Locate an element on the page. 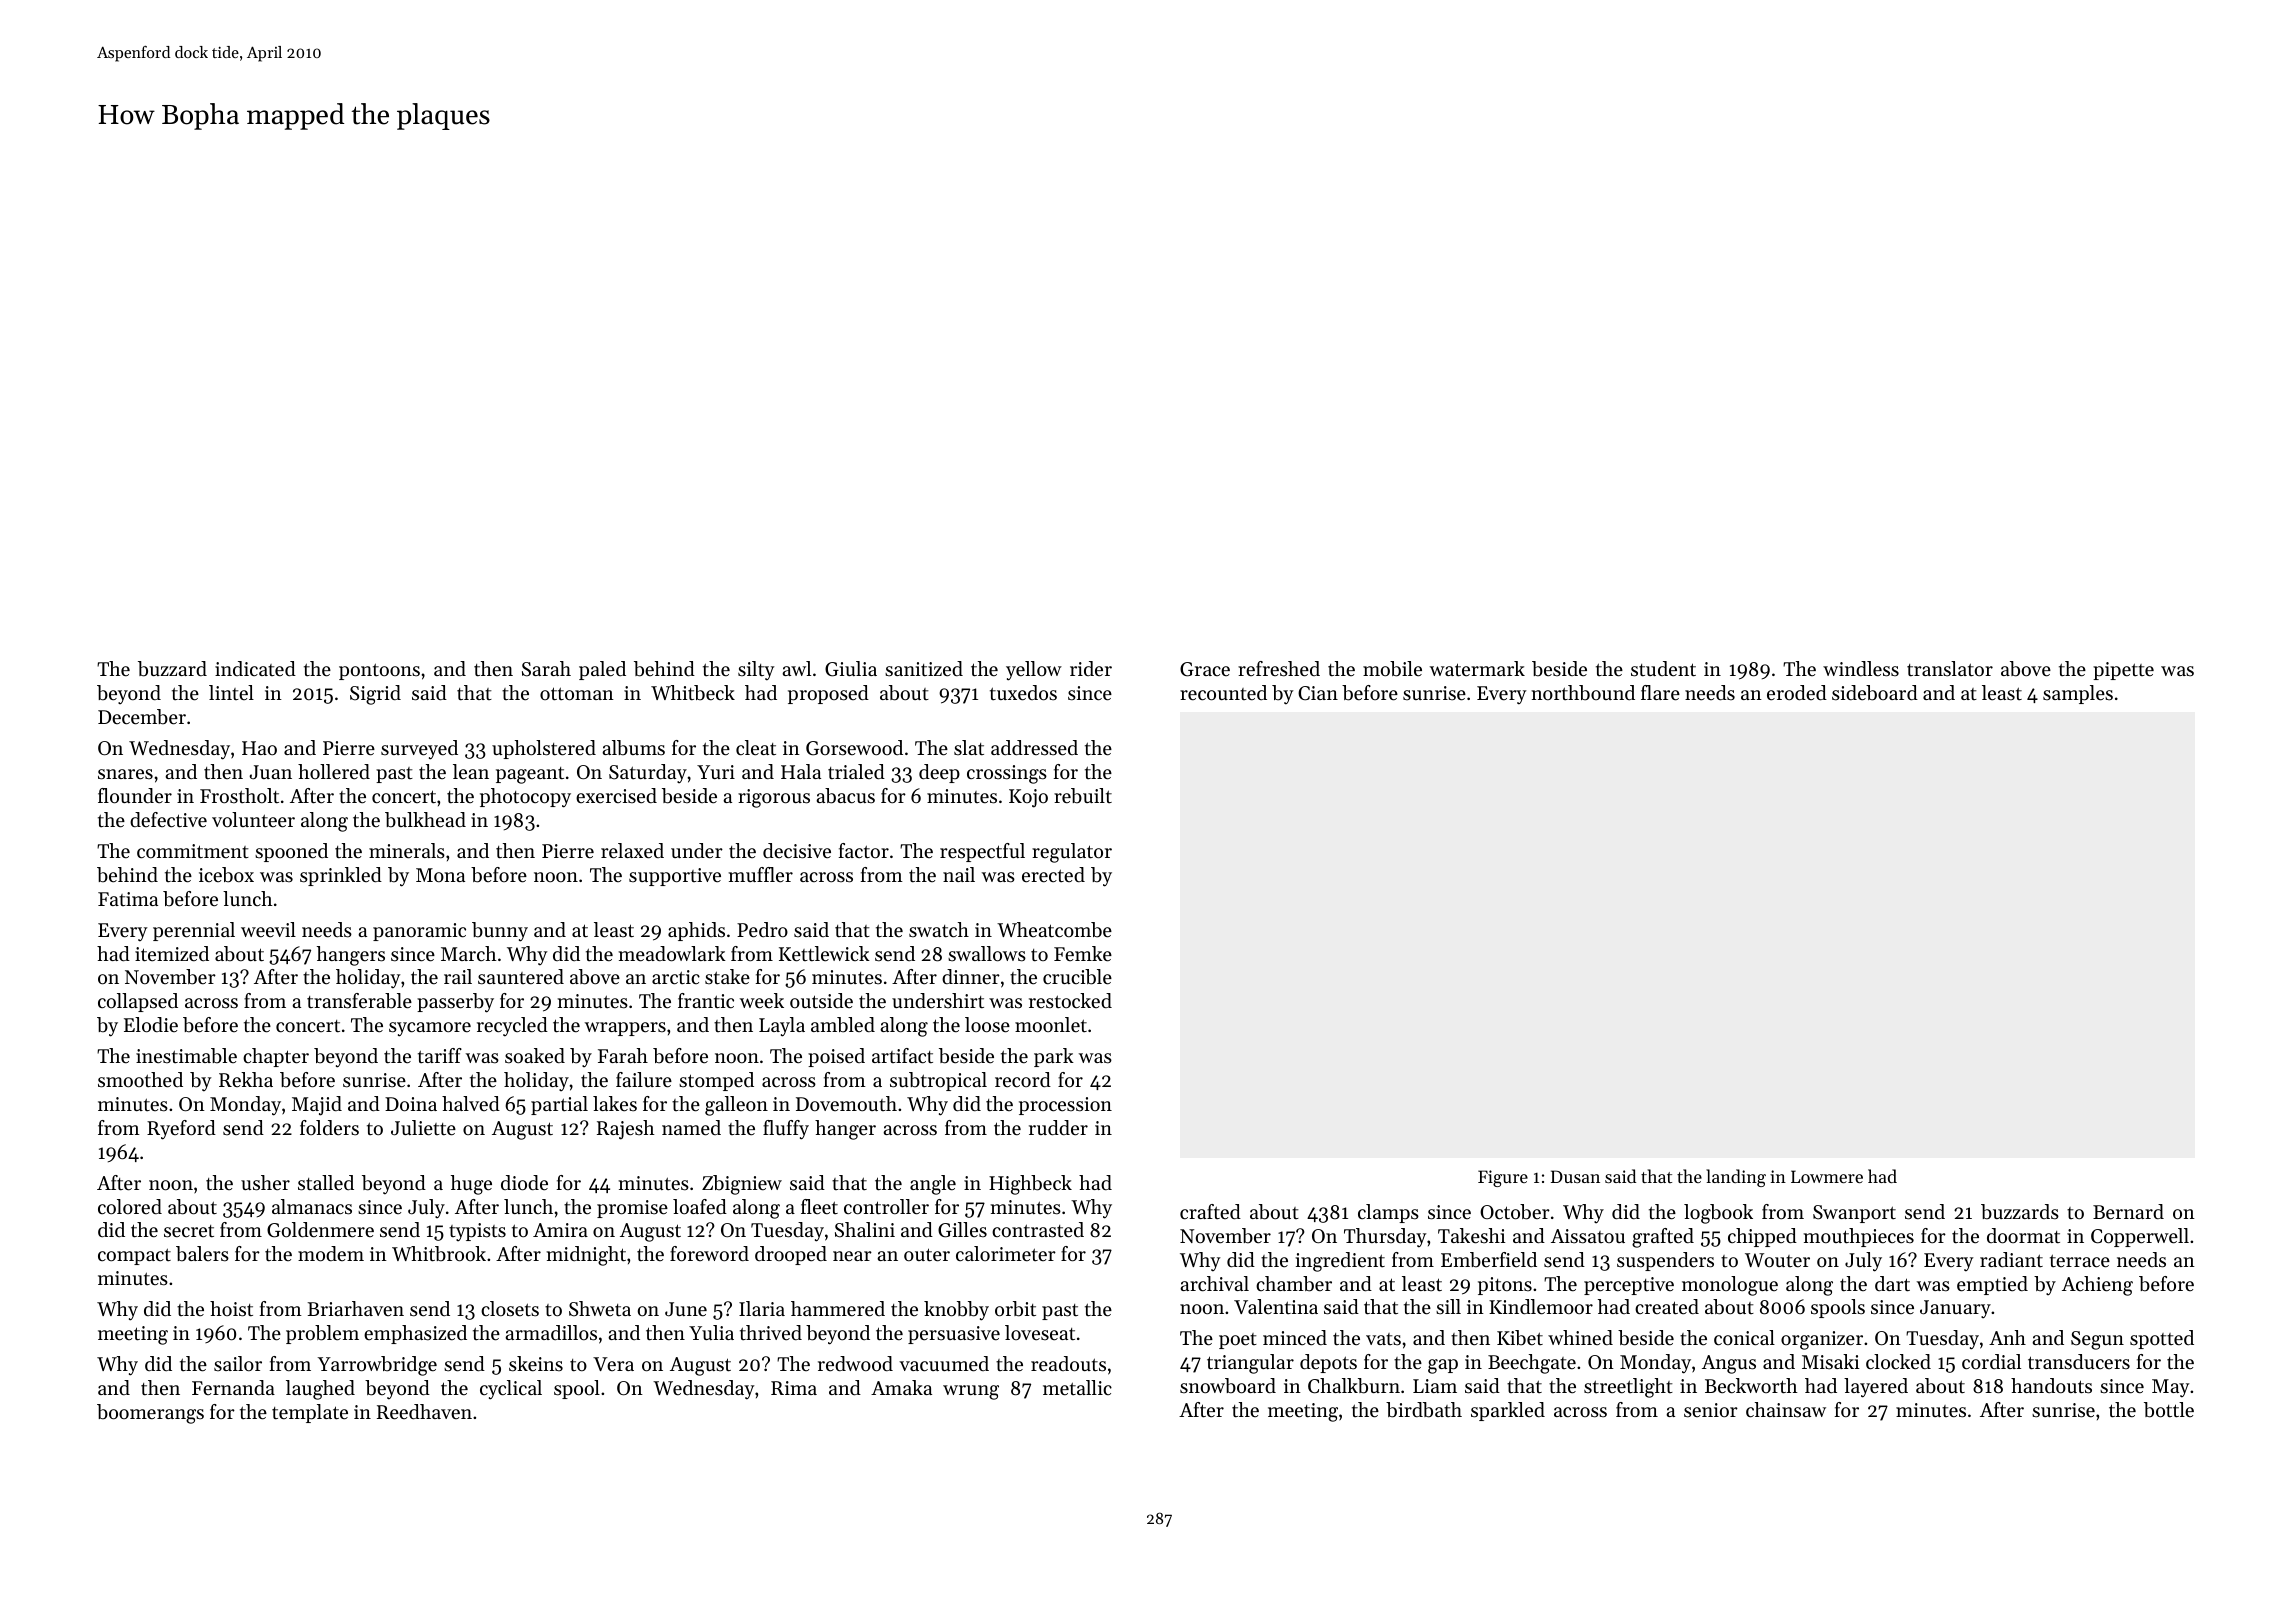  regulator is located at coordinates (1072, 853).
